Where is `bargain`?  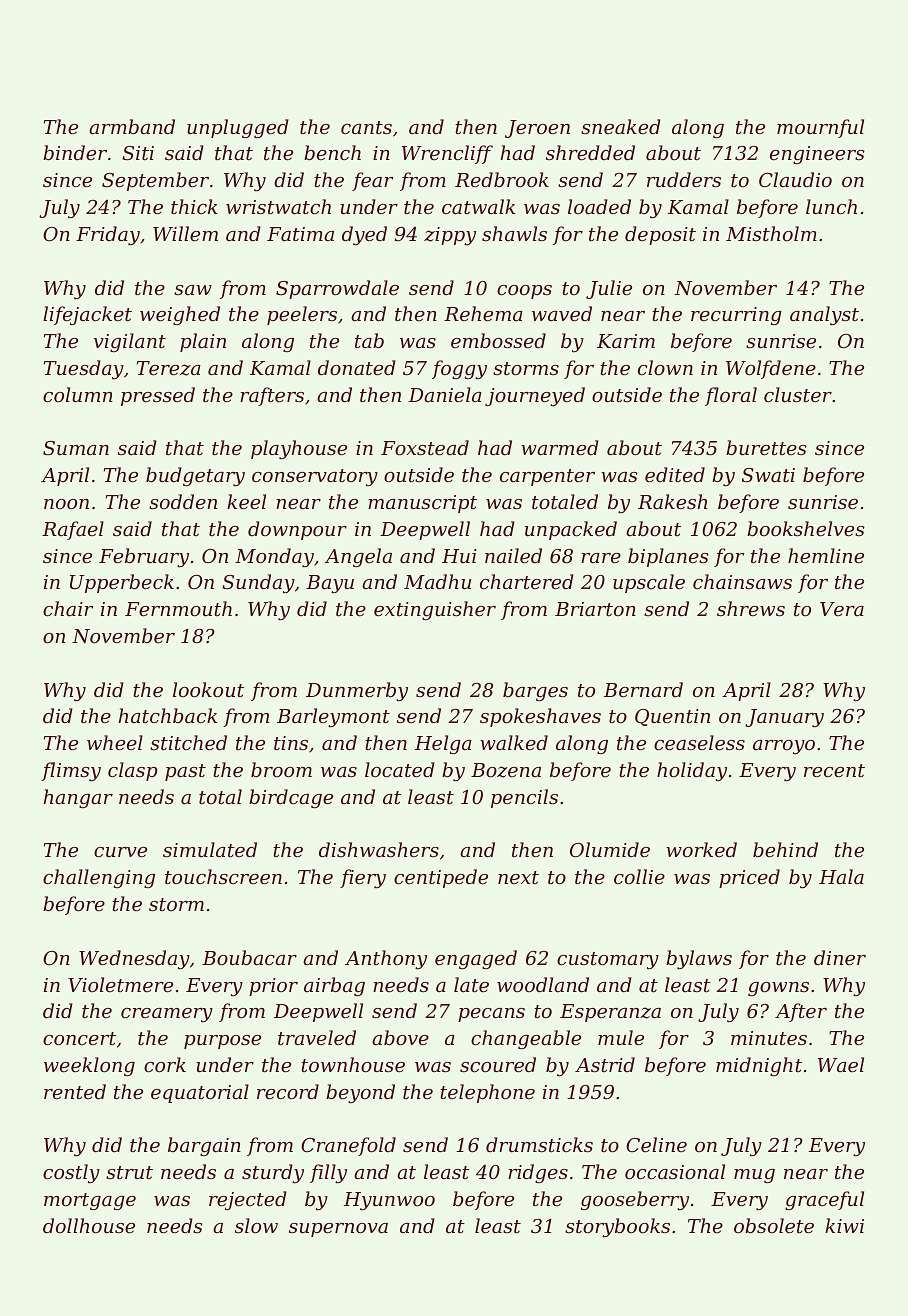
bargain is located at coordinates (204, 1146).
